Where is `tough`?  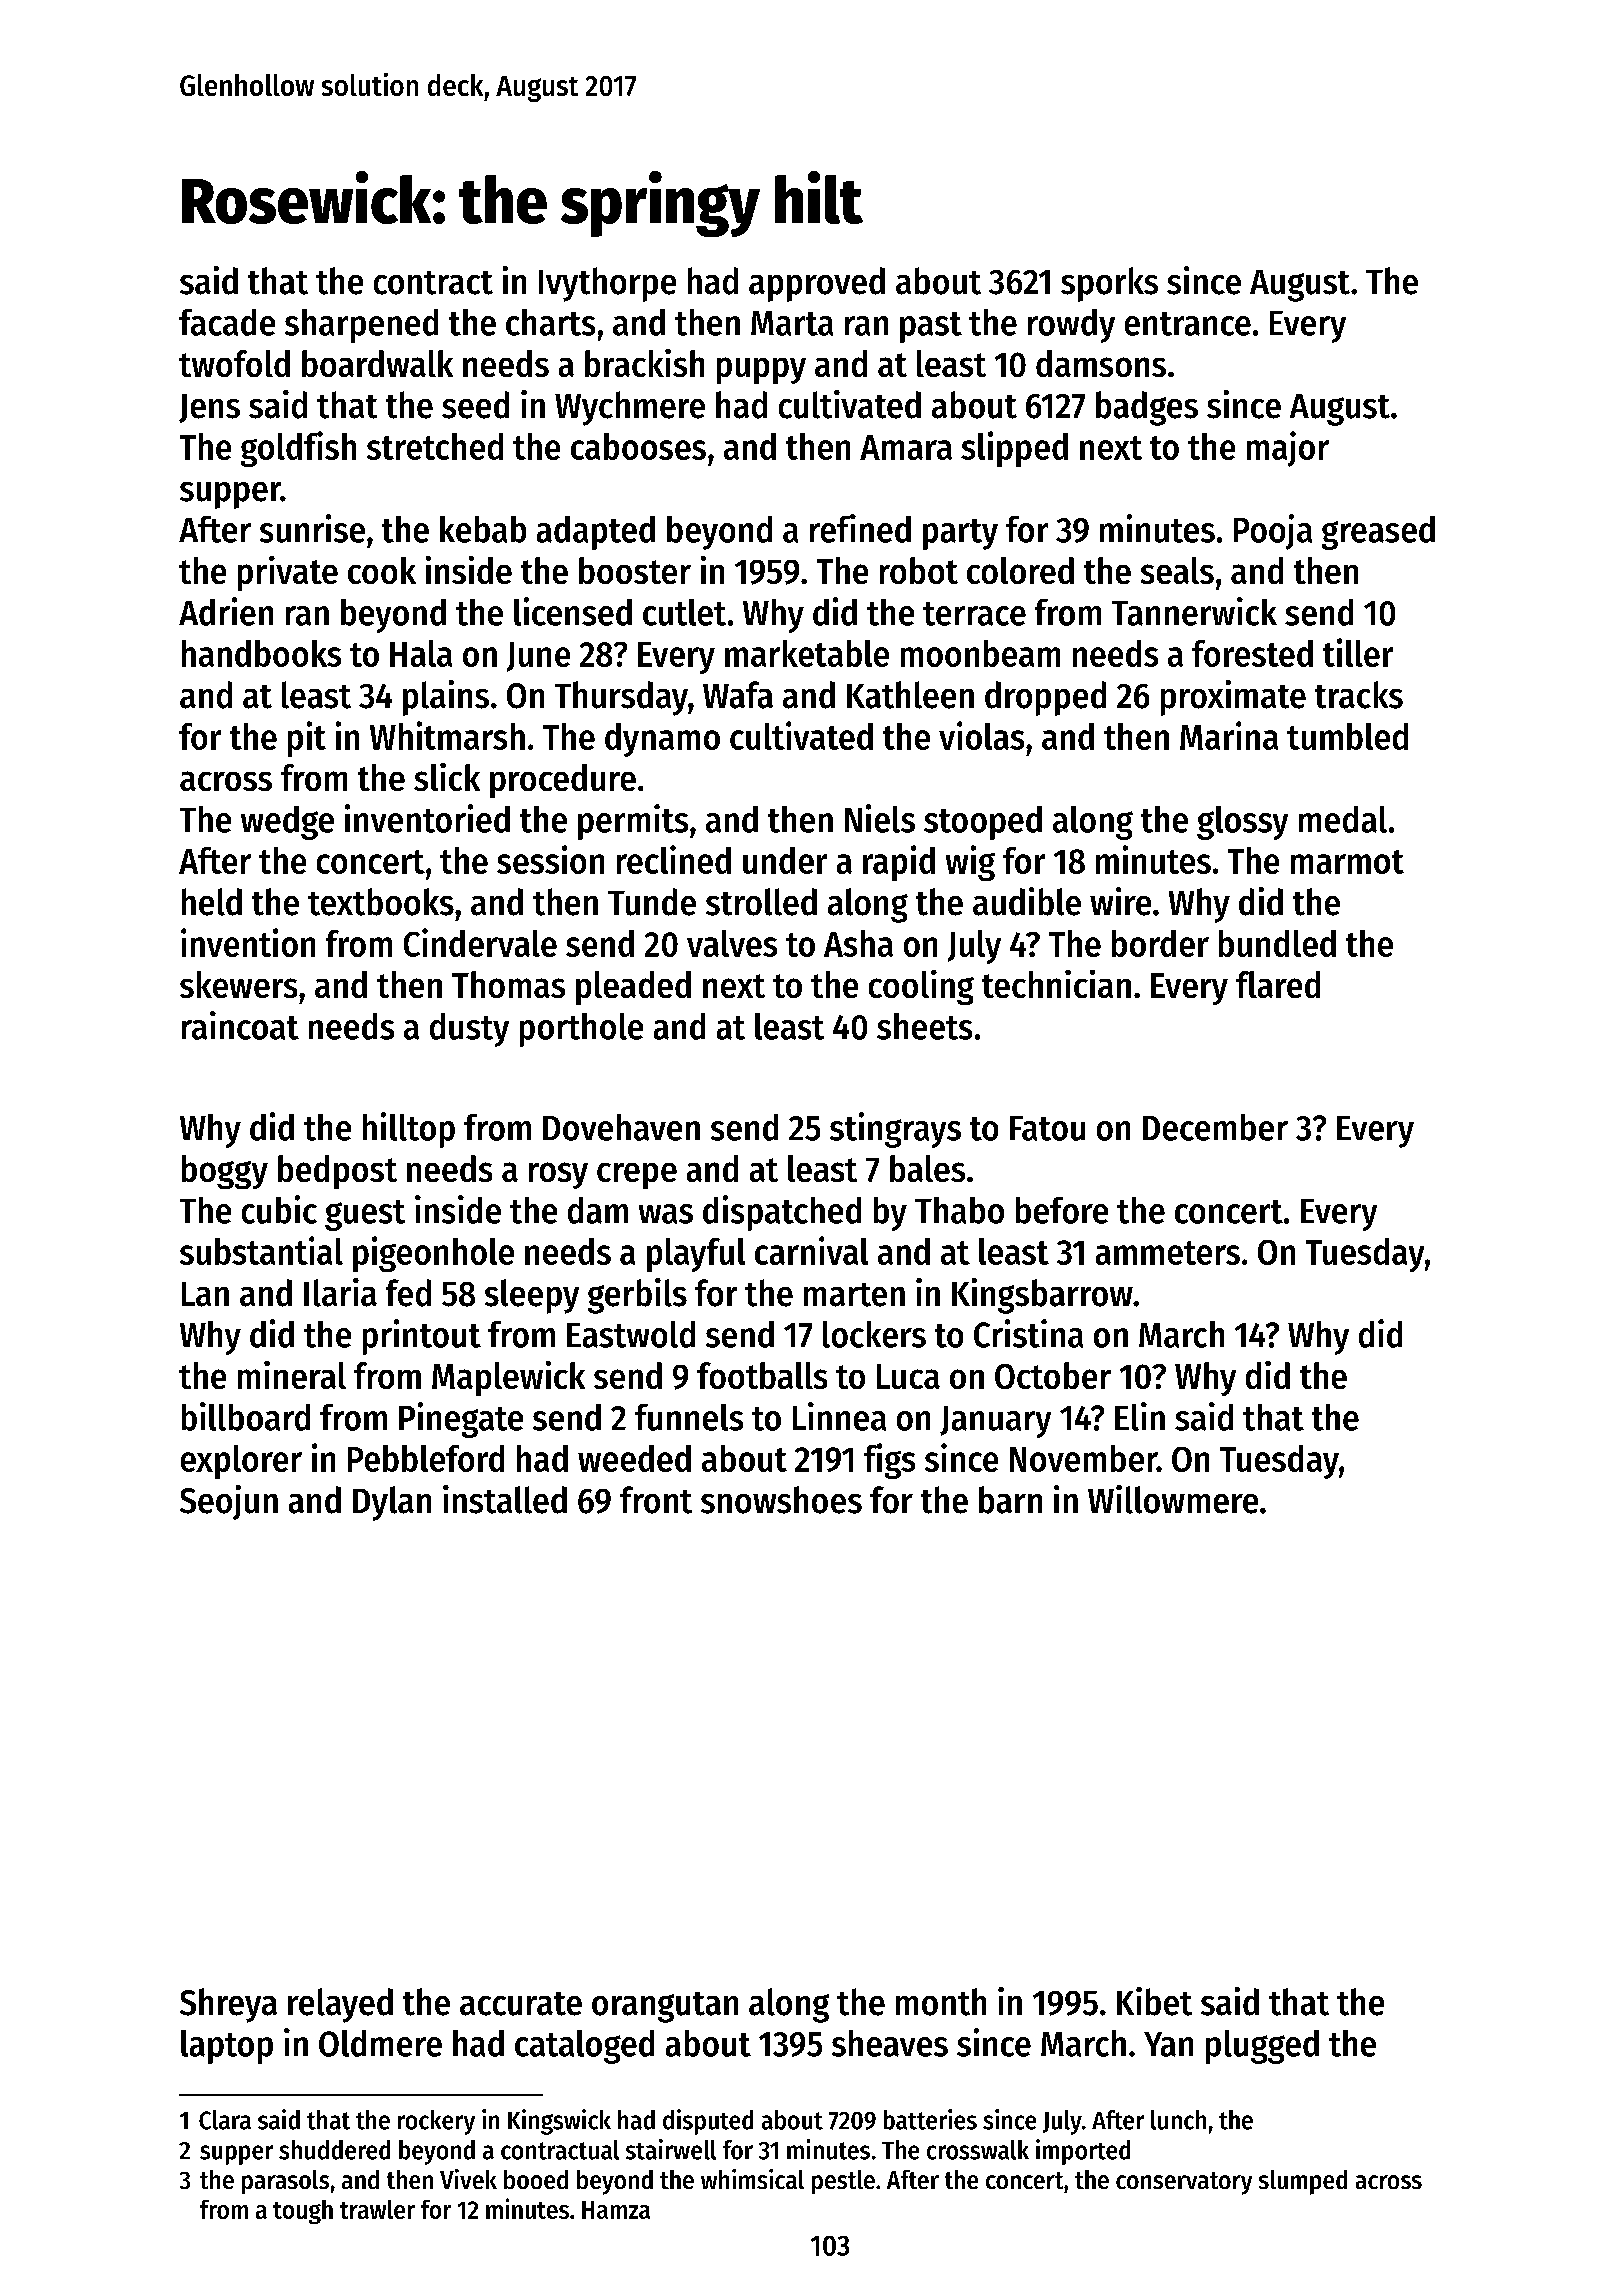 tough is located at coordinates (303, 2212).
